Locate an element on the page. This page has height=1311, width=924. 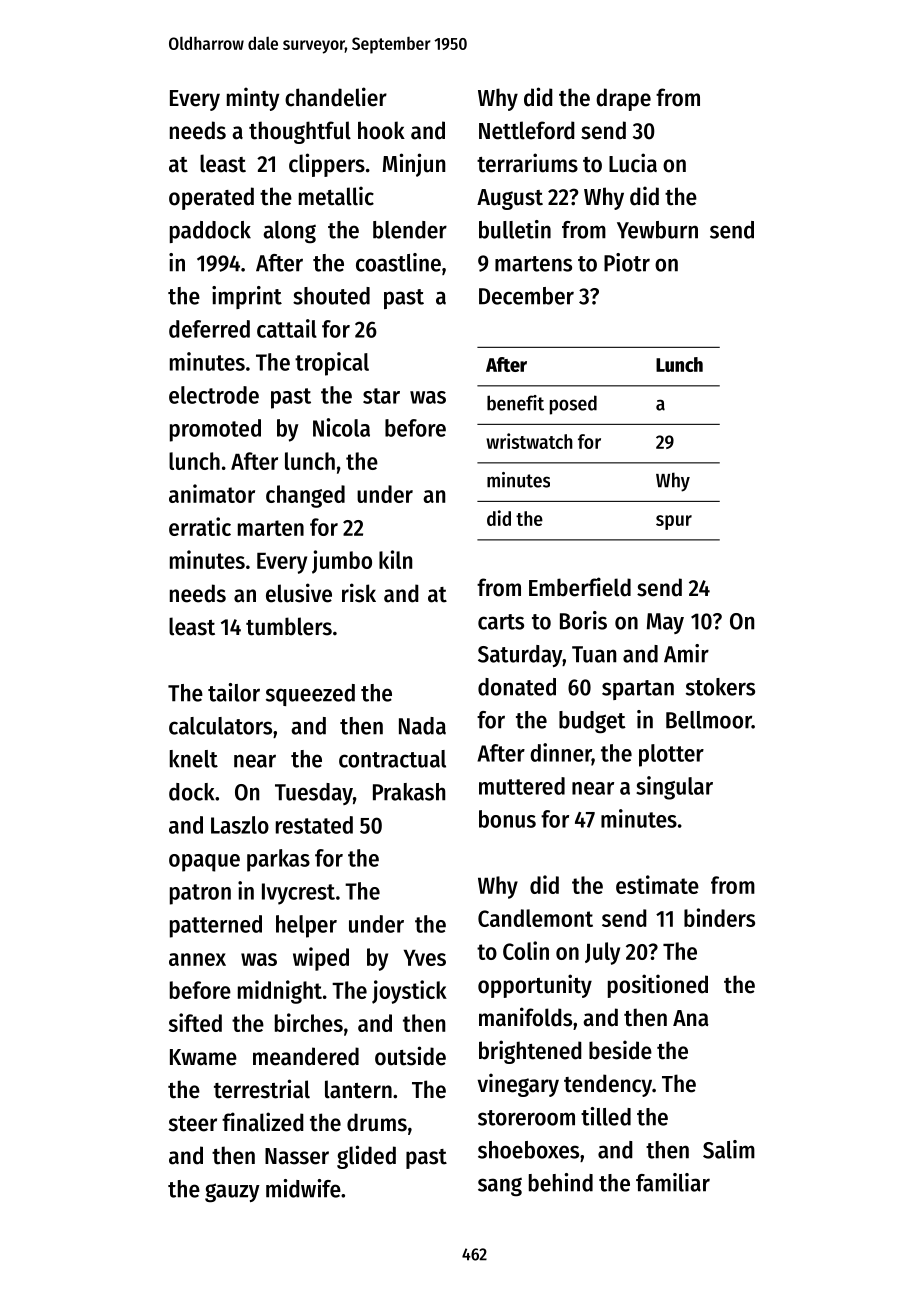
muttered is located at coordinates (522, 786).
